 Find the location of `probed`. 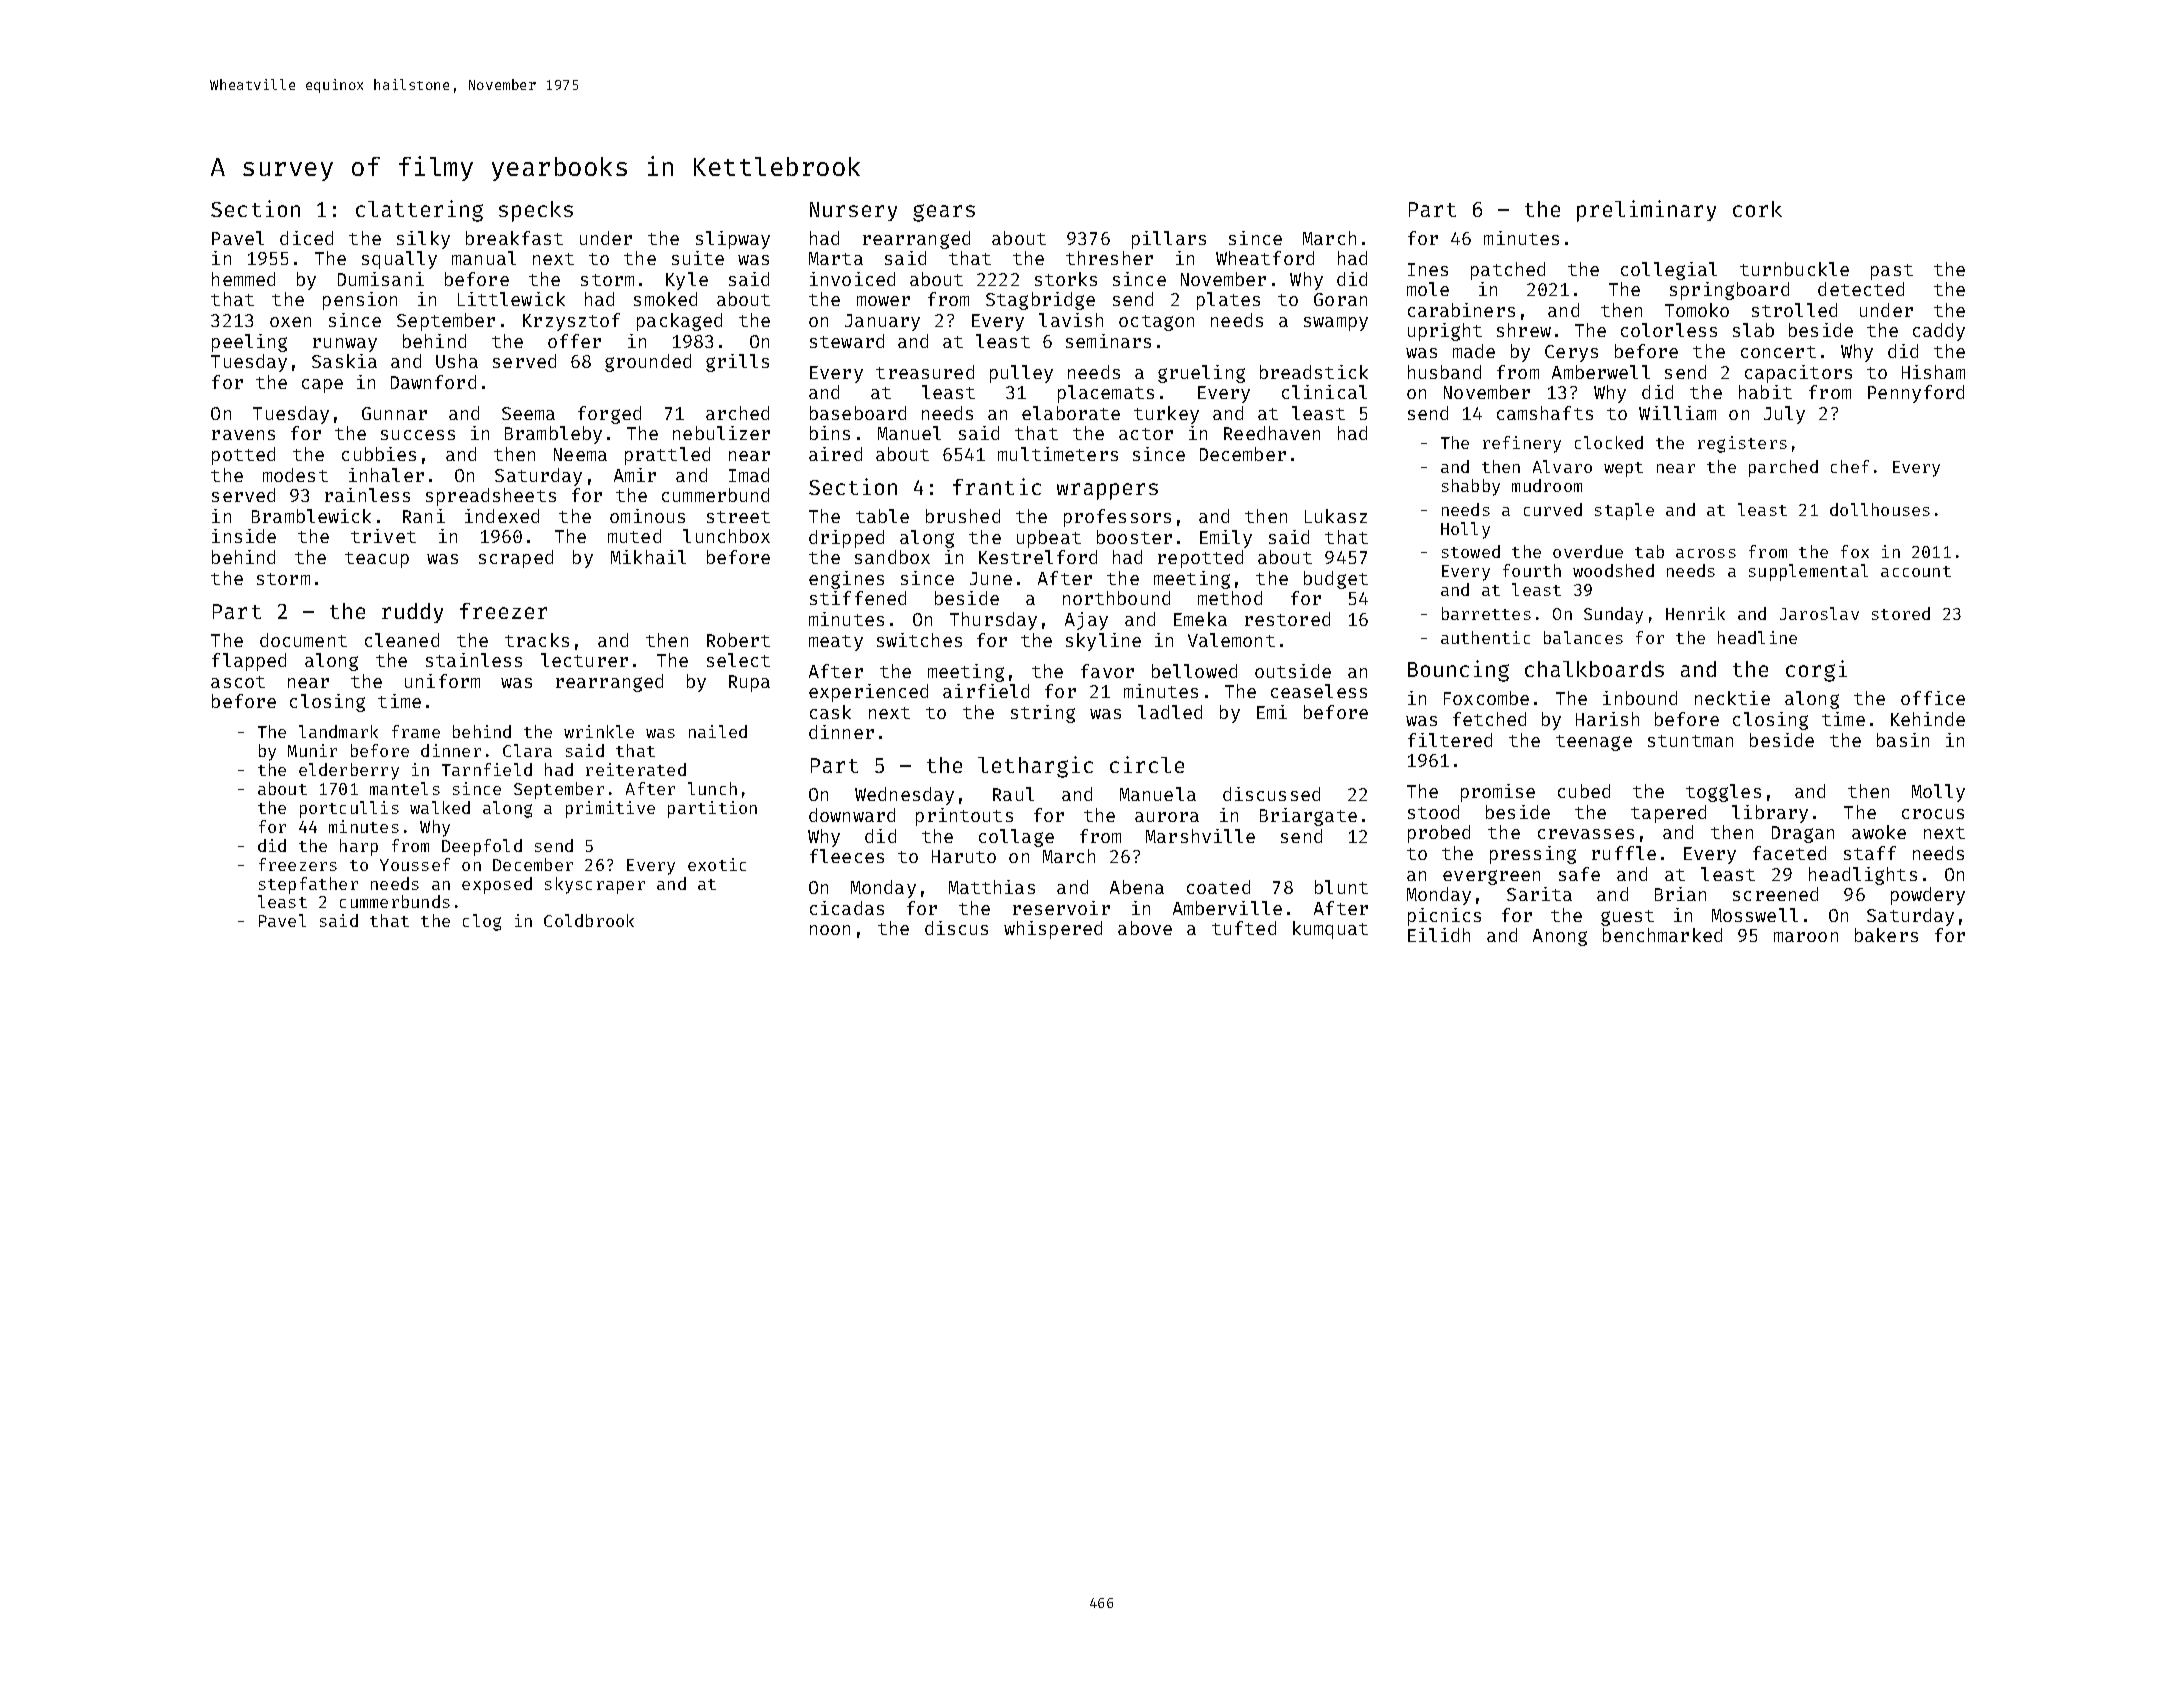

probed is located at coordinates (1439, 834).
